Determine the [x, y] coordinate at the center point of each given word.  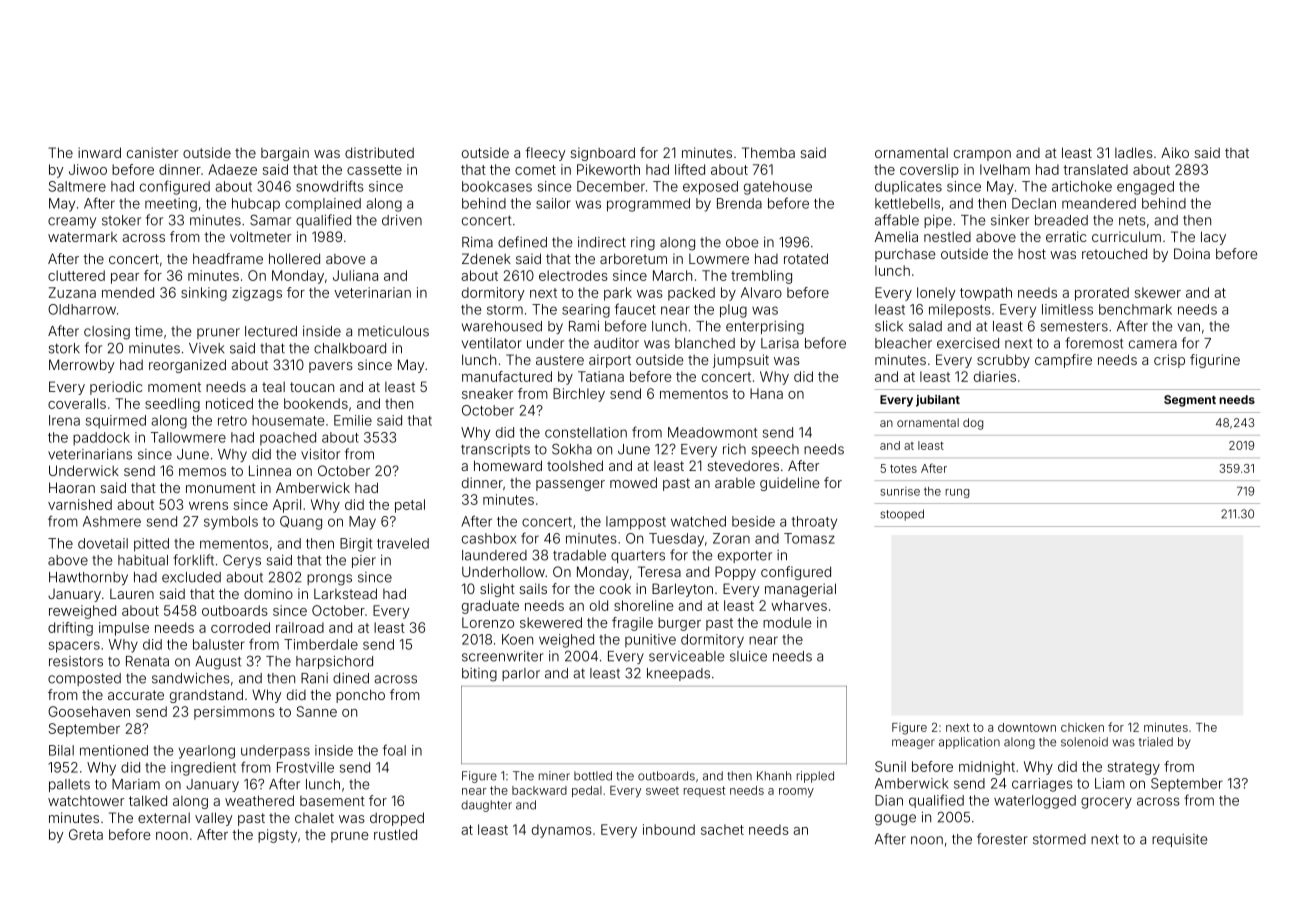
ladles [1134, 152]
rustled [395, 834]
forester [1002, 839]
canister [153, 152]
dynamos [562, 831]
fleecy [545, 154]
